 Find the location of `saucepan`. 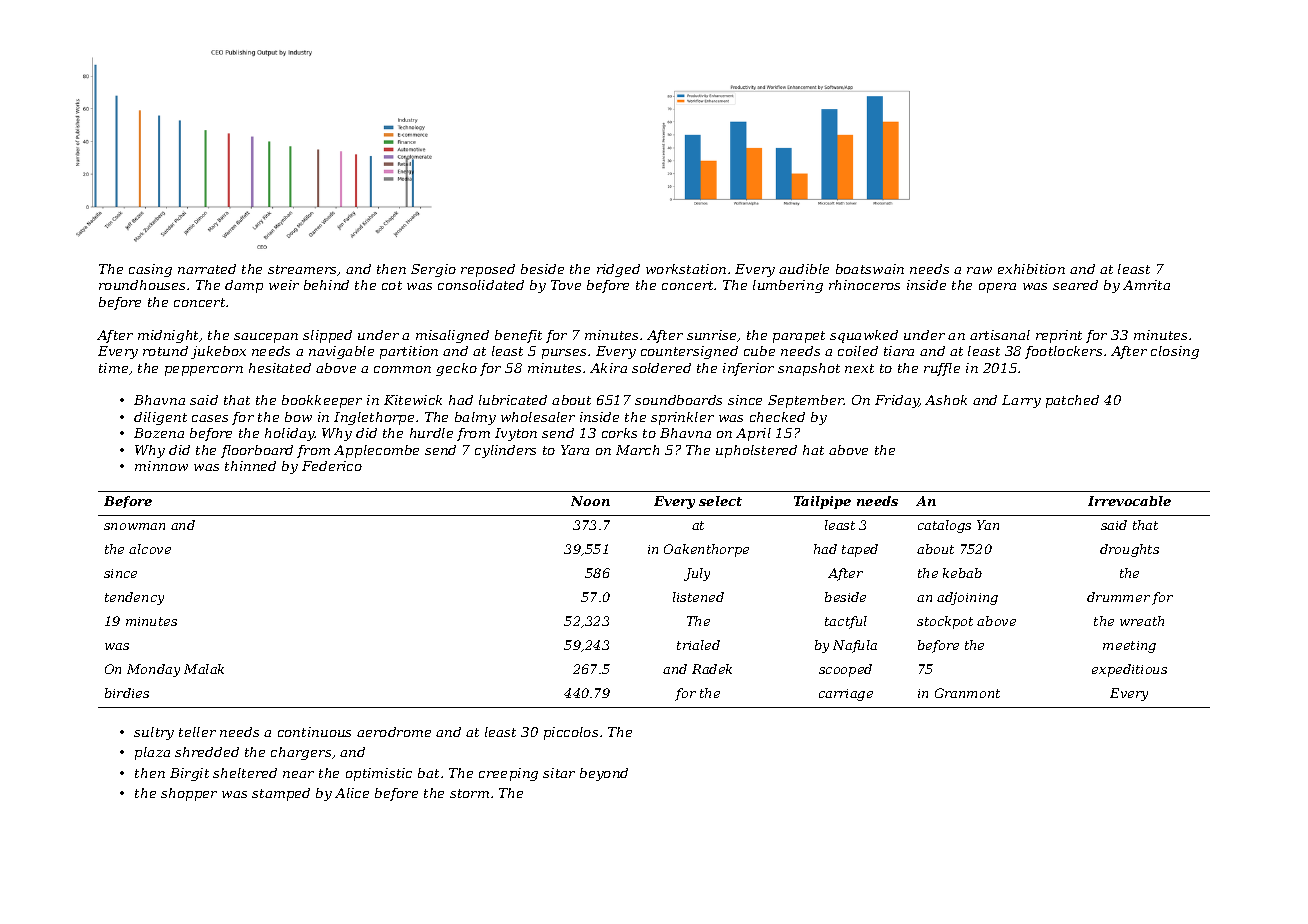

saucepan is located at coordinates (266, 338).
